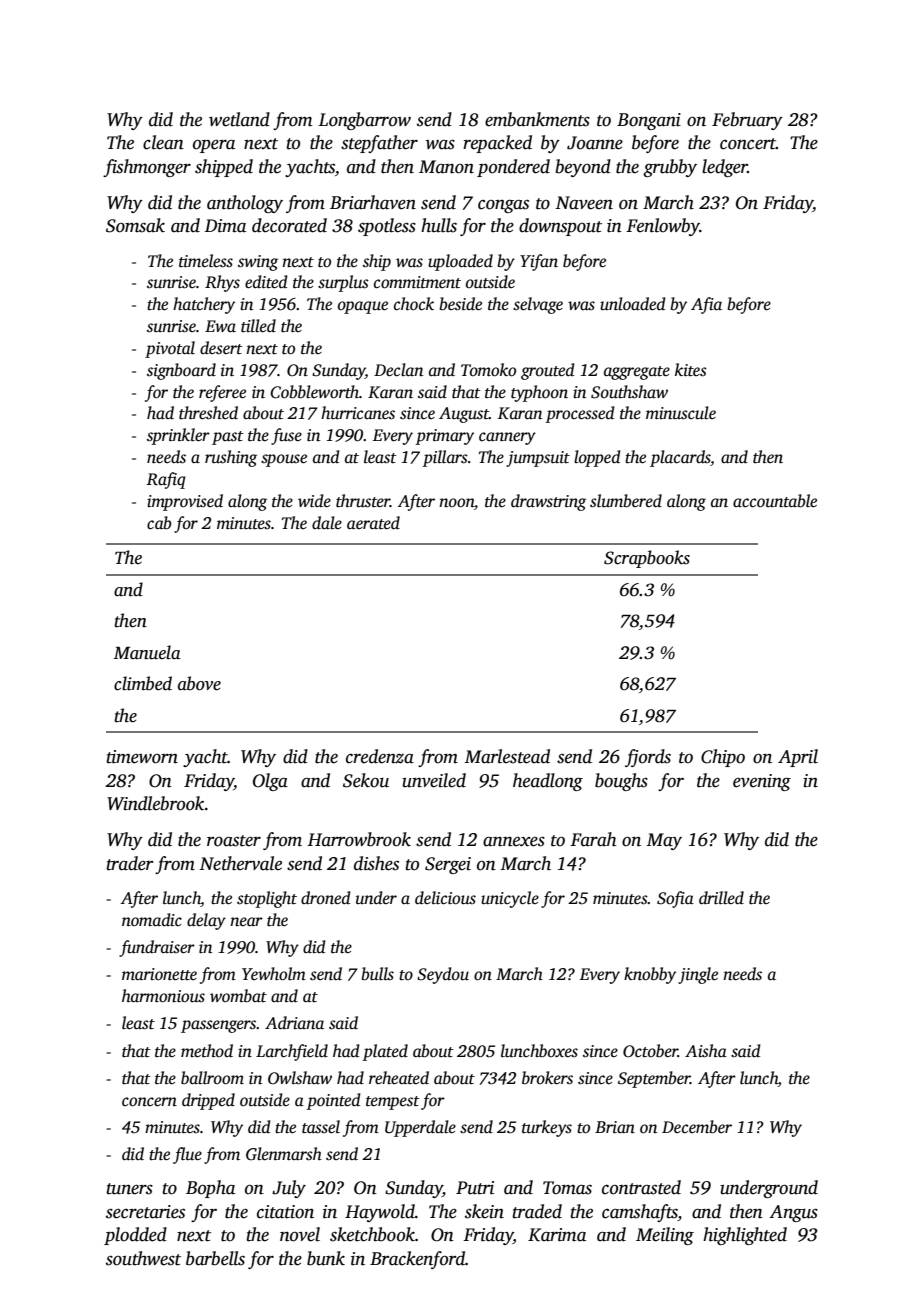 The height and width of the screenshot is (1314, 924). Describe the element at coordinates (537, 119) in the screenshot. I see `embankments` at that location.
